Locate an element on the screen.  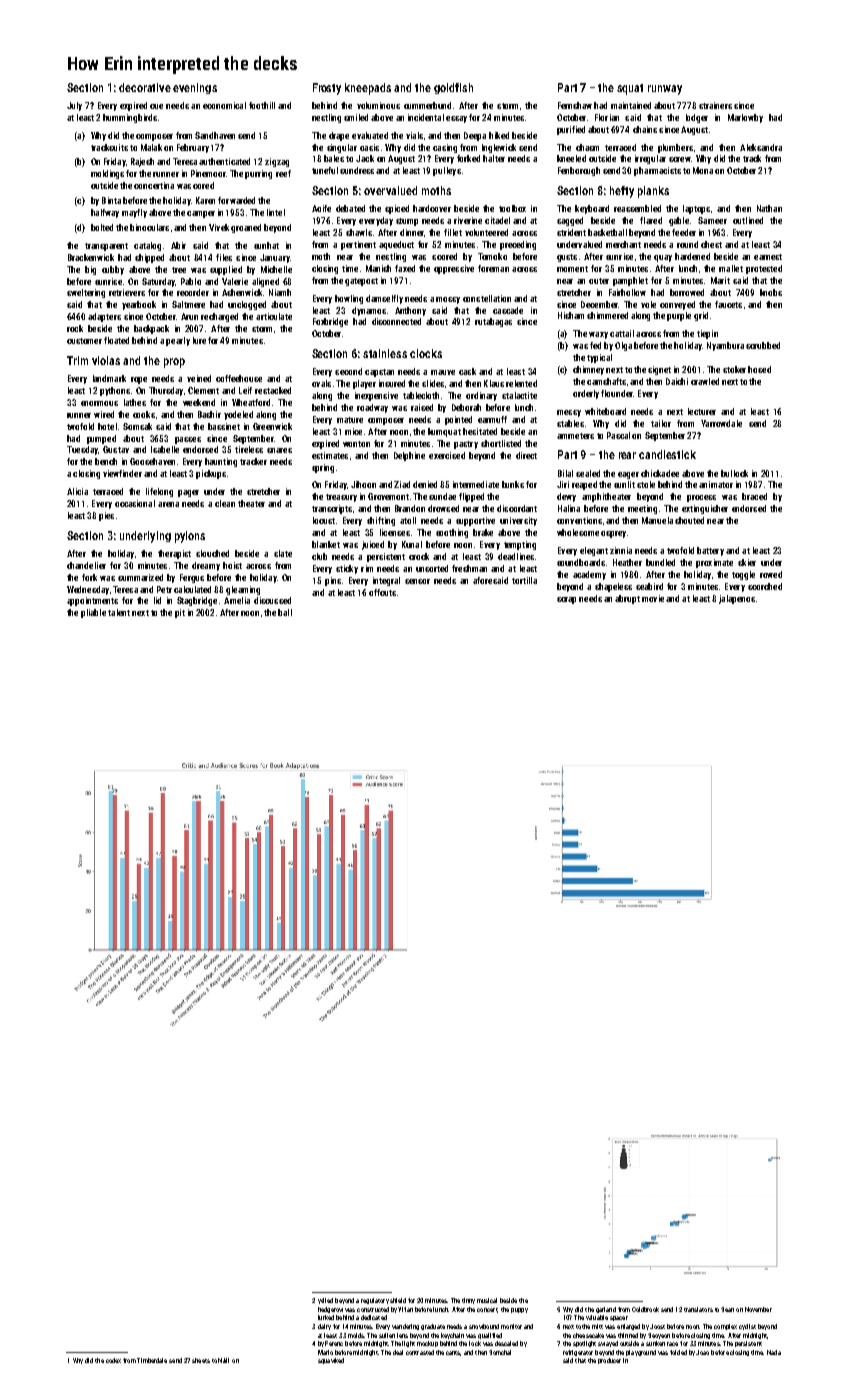
lurked is located at coordinates (326, 1317).
